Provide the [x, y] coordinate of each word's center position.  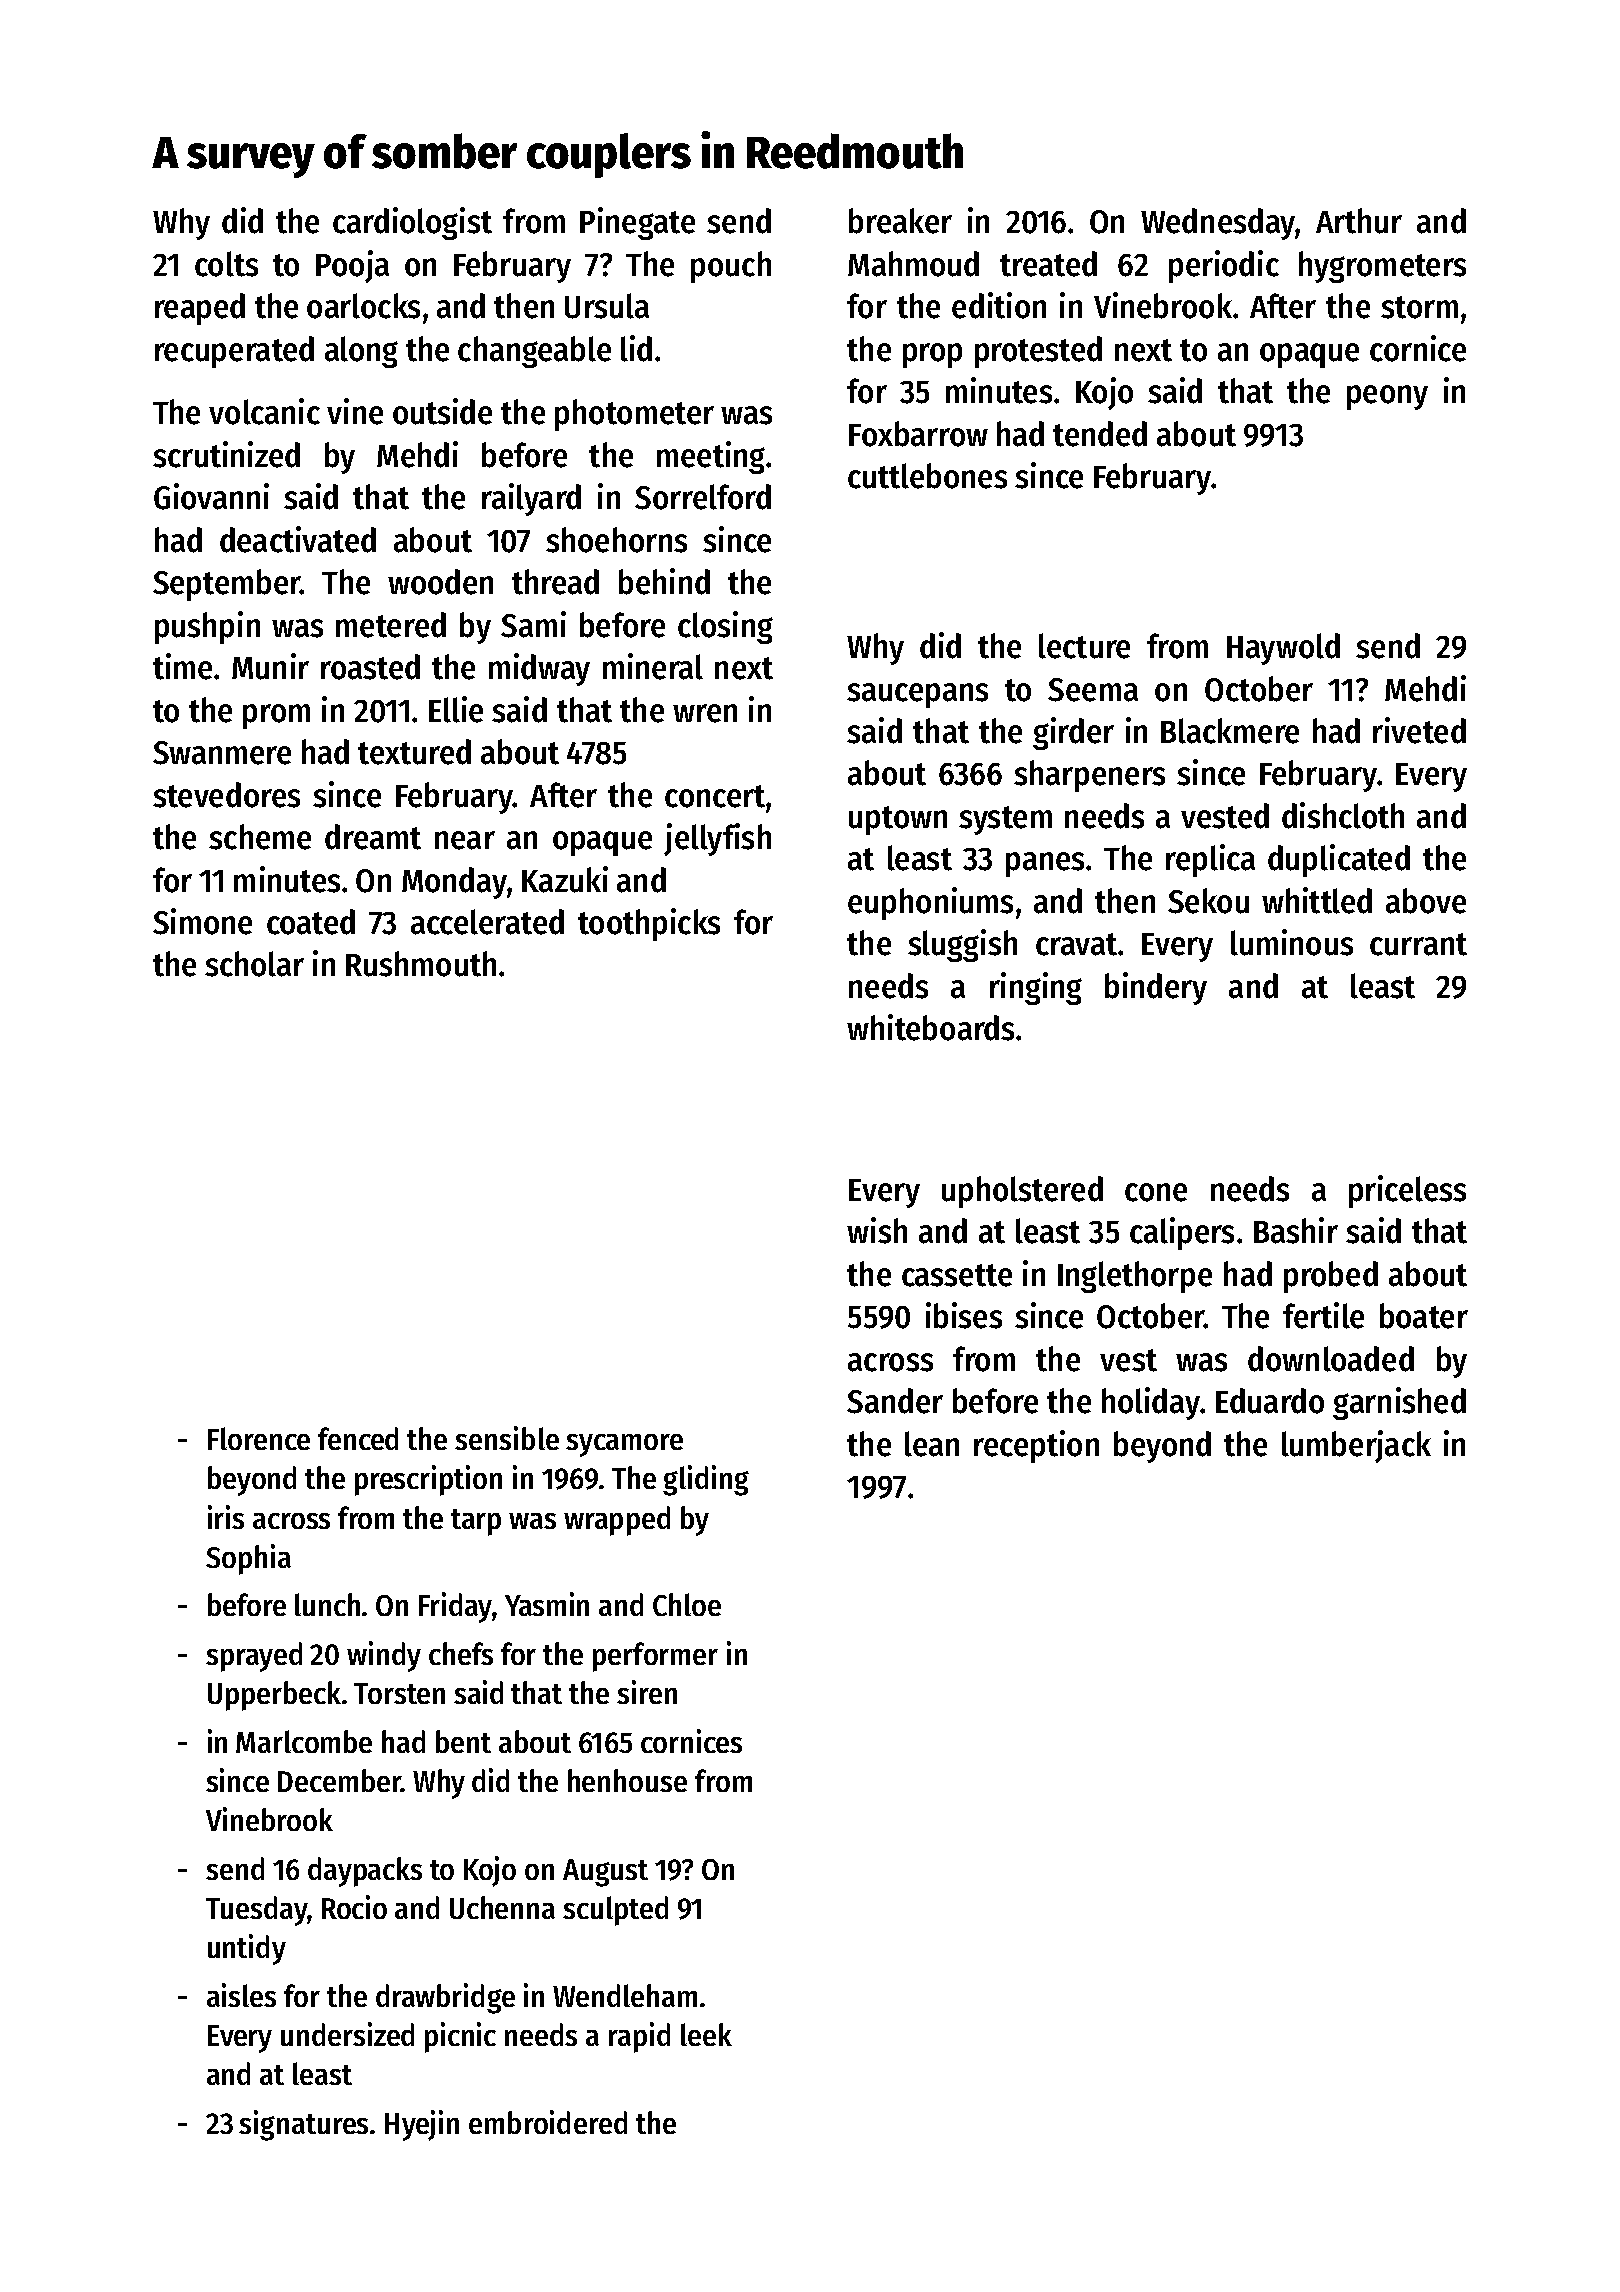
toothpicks [649, 924]
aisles [241, 1995]
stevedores [226, 795]
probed [1331, 1277]
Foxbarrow [918, 434]
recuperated [234, 352]
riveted [1419, 730]
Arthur [1359, 221]
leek [706, 2034]
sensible [507, 1438]
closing [725, 627]
